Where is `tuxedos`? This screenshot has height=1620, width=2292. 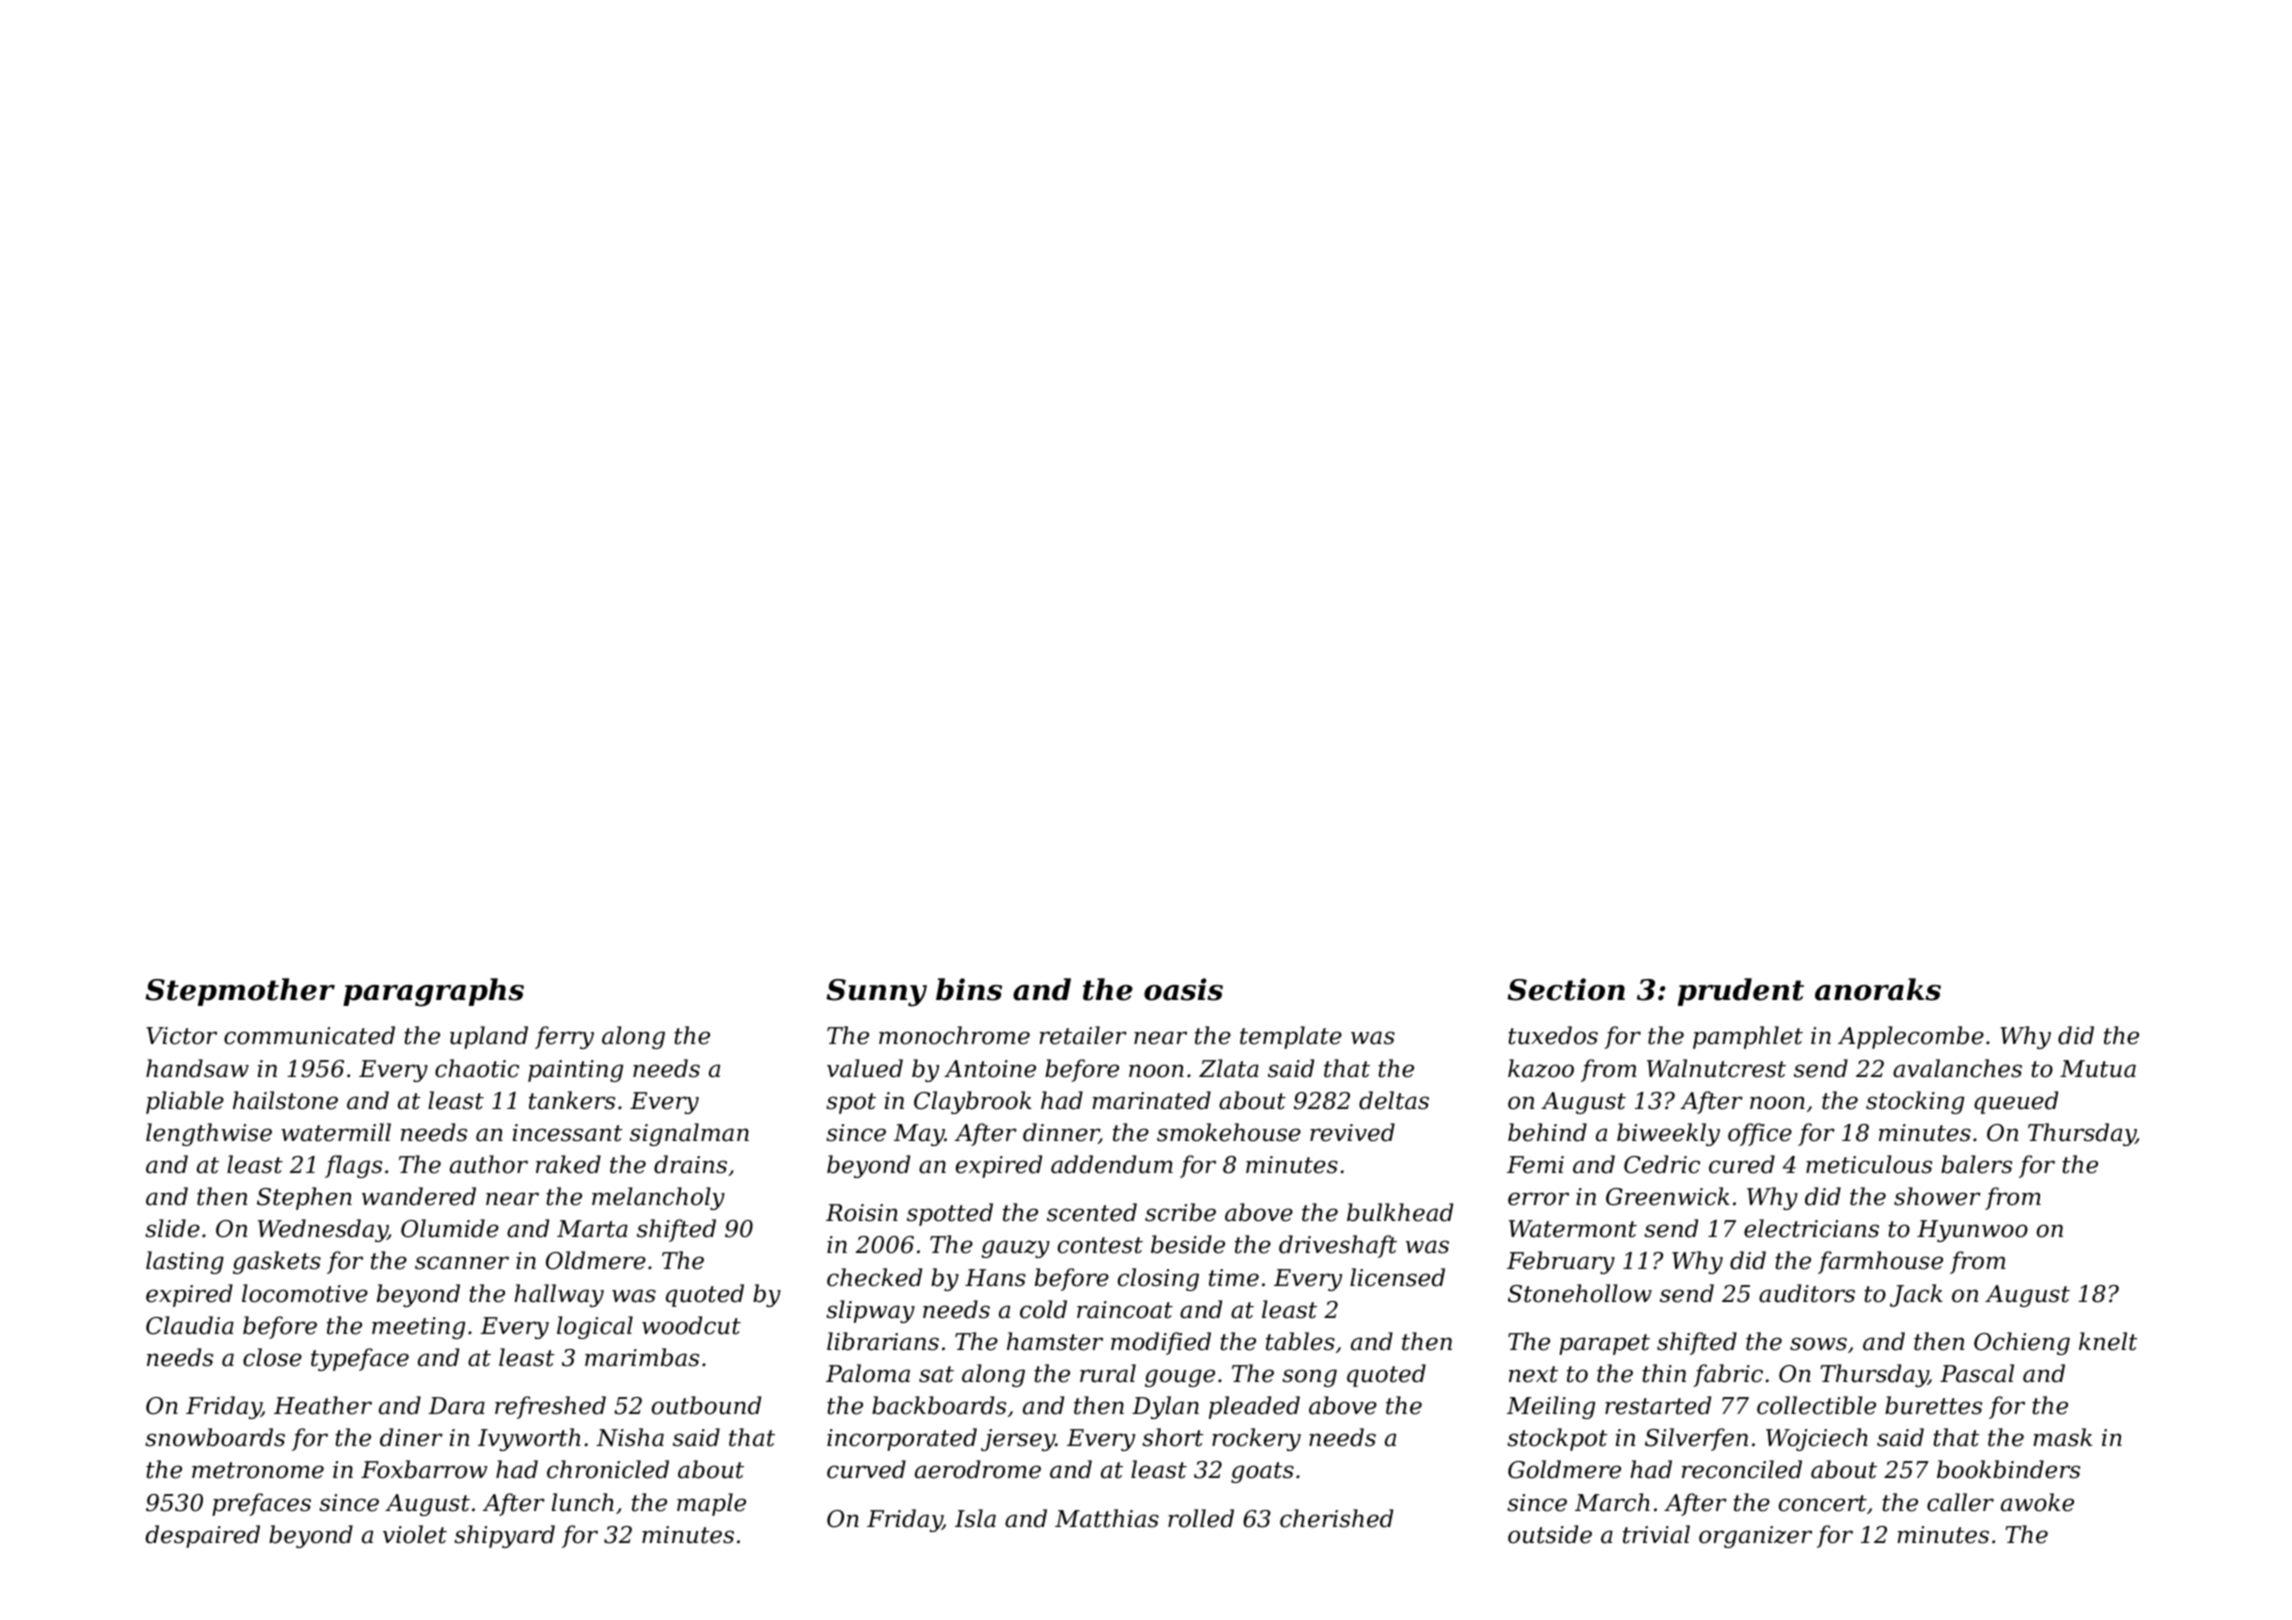 tuxedos is located at coordinates (1553, 1035).
